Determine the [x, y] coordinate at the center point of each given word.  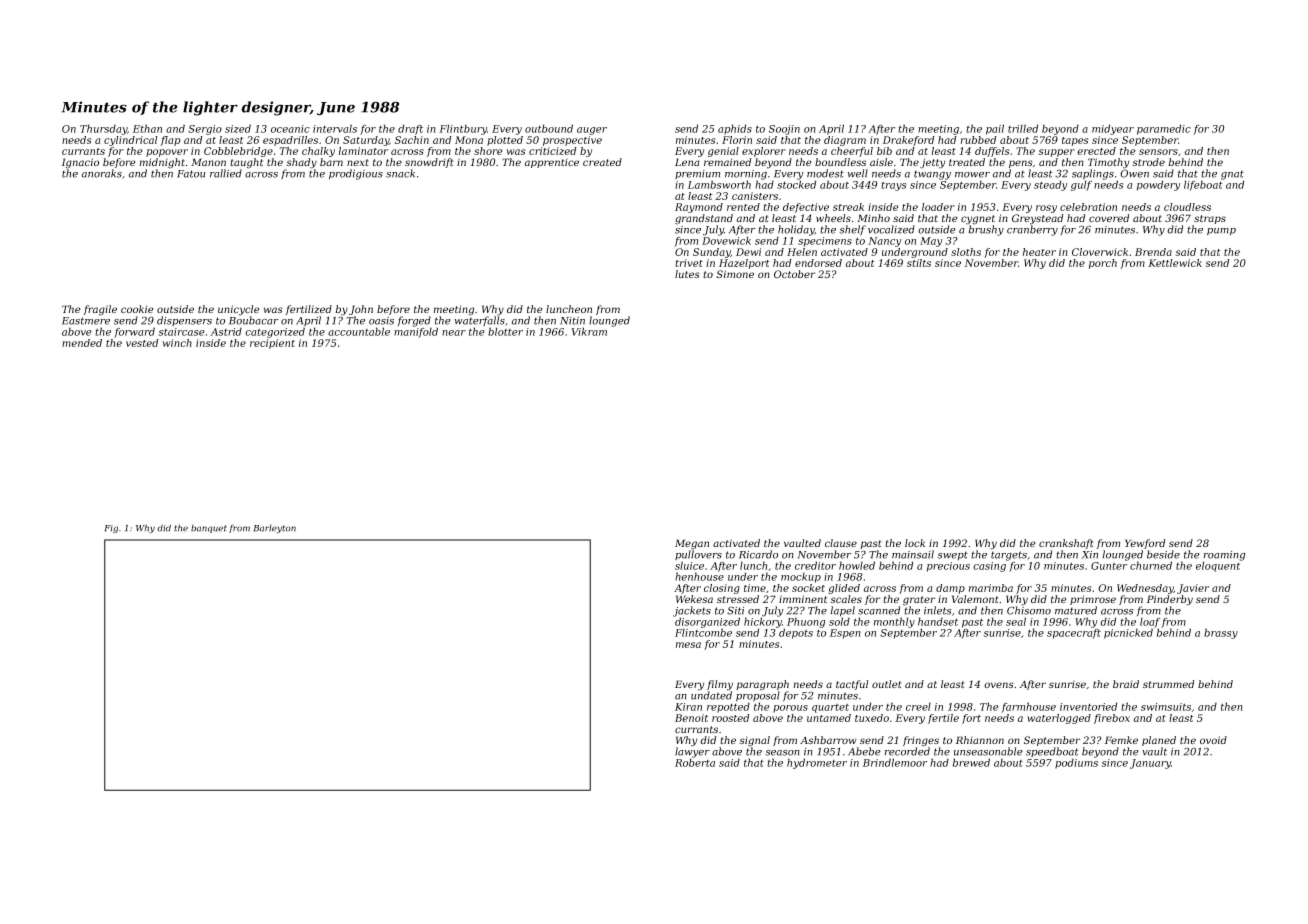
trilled [1023, 128]
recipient [272, 344]
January [1150, 764]
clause [841, 543]
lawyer [692, 752]
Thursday [103, 129]
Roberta [695, 762]
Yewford [1145, 544]
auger [592, 131]
